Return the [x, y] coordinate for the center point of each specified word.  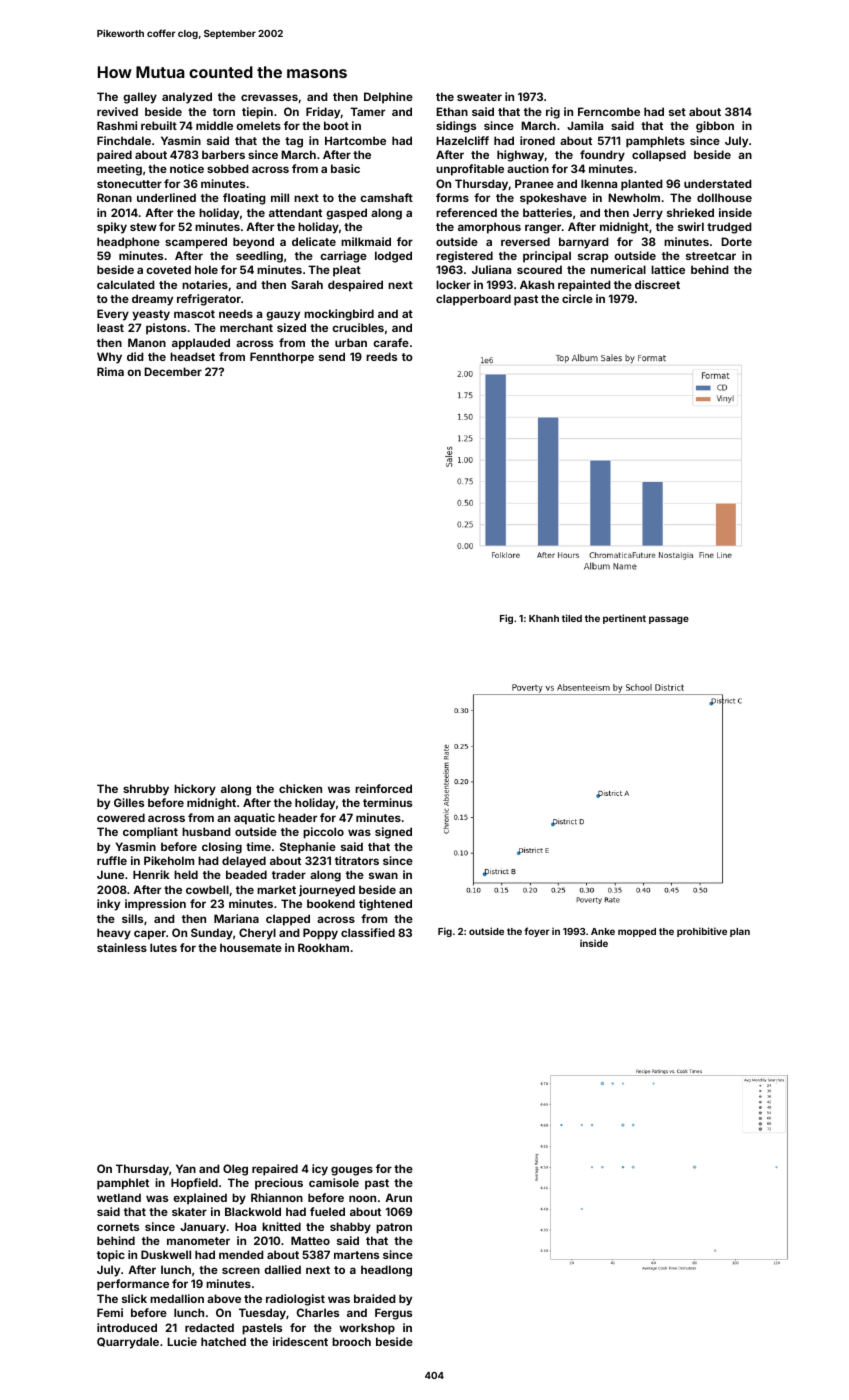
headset [192, 356]
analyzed [187, 98]
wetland [119, 1197]
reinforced [383, 788]
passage [669, 620]
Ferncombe [609, 111]
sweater [479, 97]
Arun [398, 1197]
